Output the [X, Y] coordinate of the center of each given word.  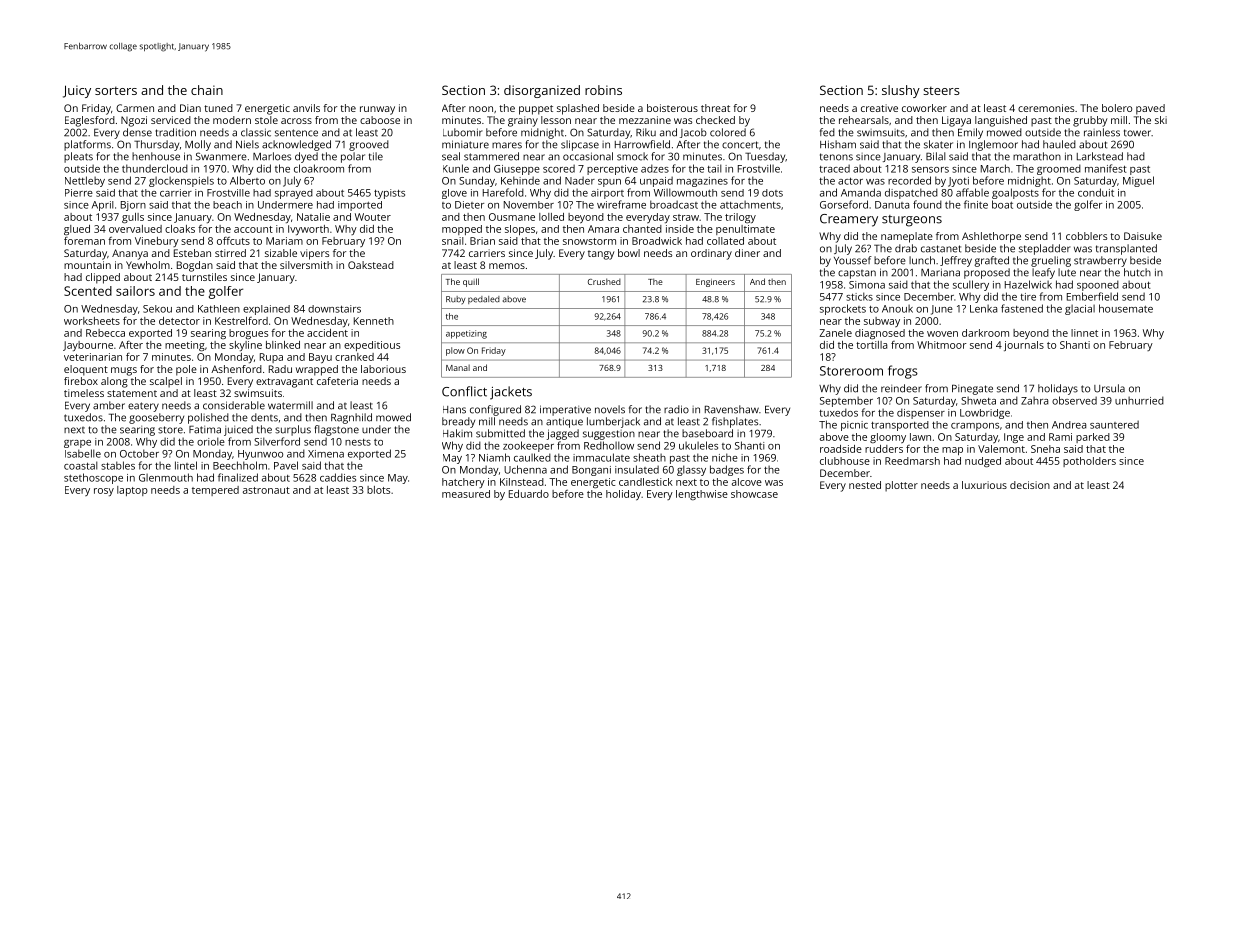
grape [77, 444]
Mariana [940, 272]
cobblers [1086, 236]
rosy [104, 492]
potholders [1089, 462]
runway [377, 110]
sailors [135, 291]
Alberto [247, 180]
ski [1161, 120]
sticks [859, 296]
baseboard [707, 433]
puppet [536, 110]
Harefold [503, 192]
